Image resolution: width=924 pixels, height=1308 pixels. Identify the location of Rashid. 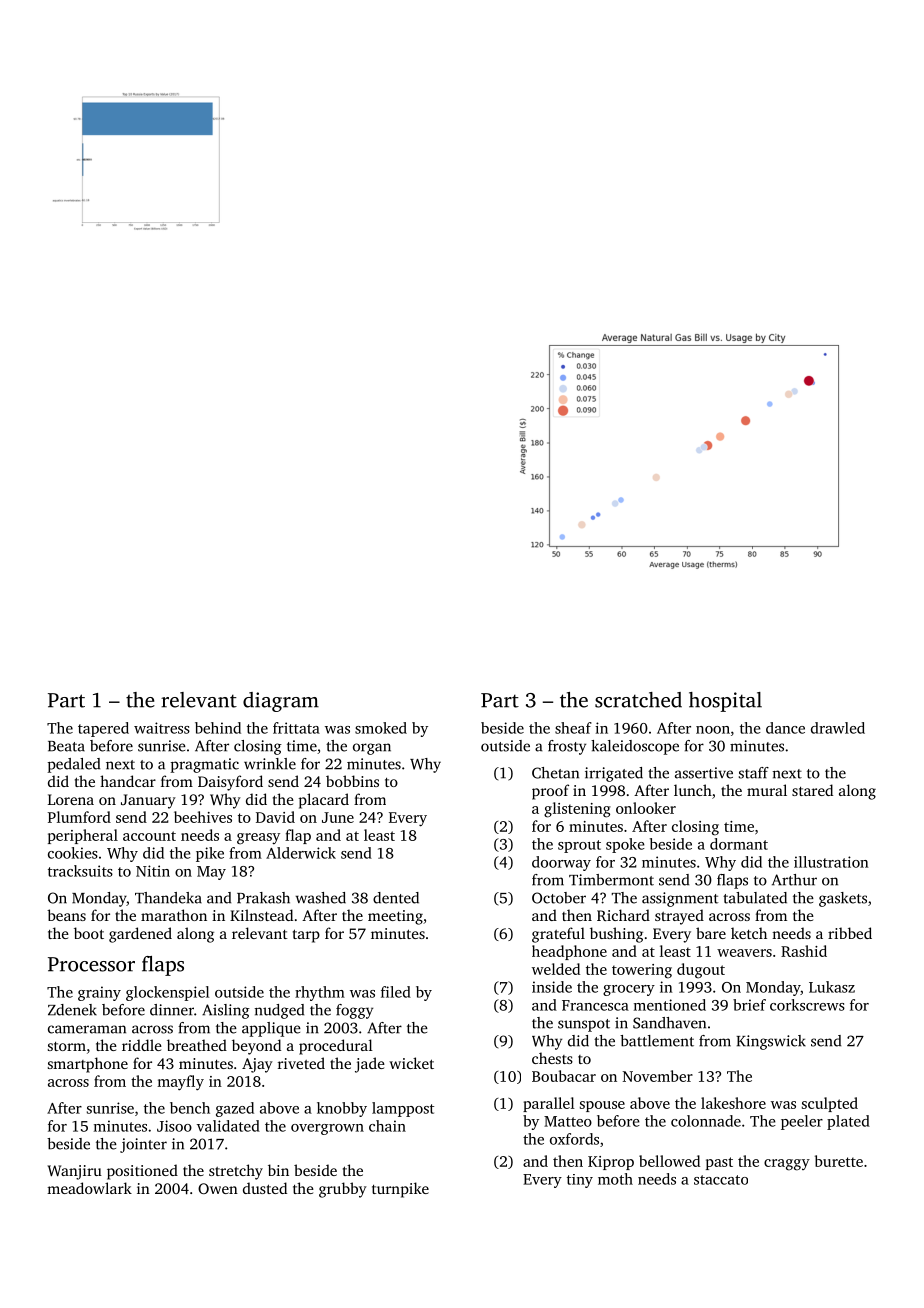
(804, 951).
